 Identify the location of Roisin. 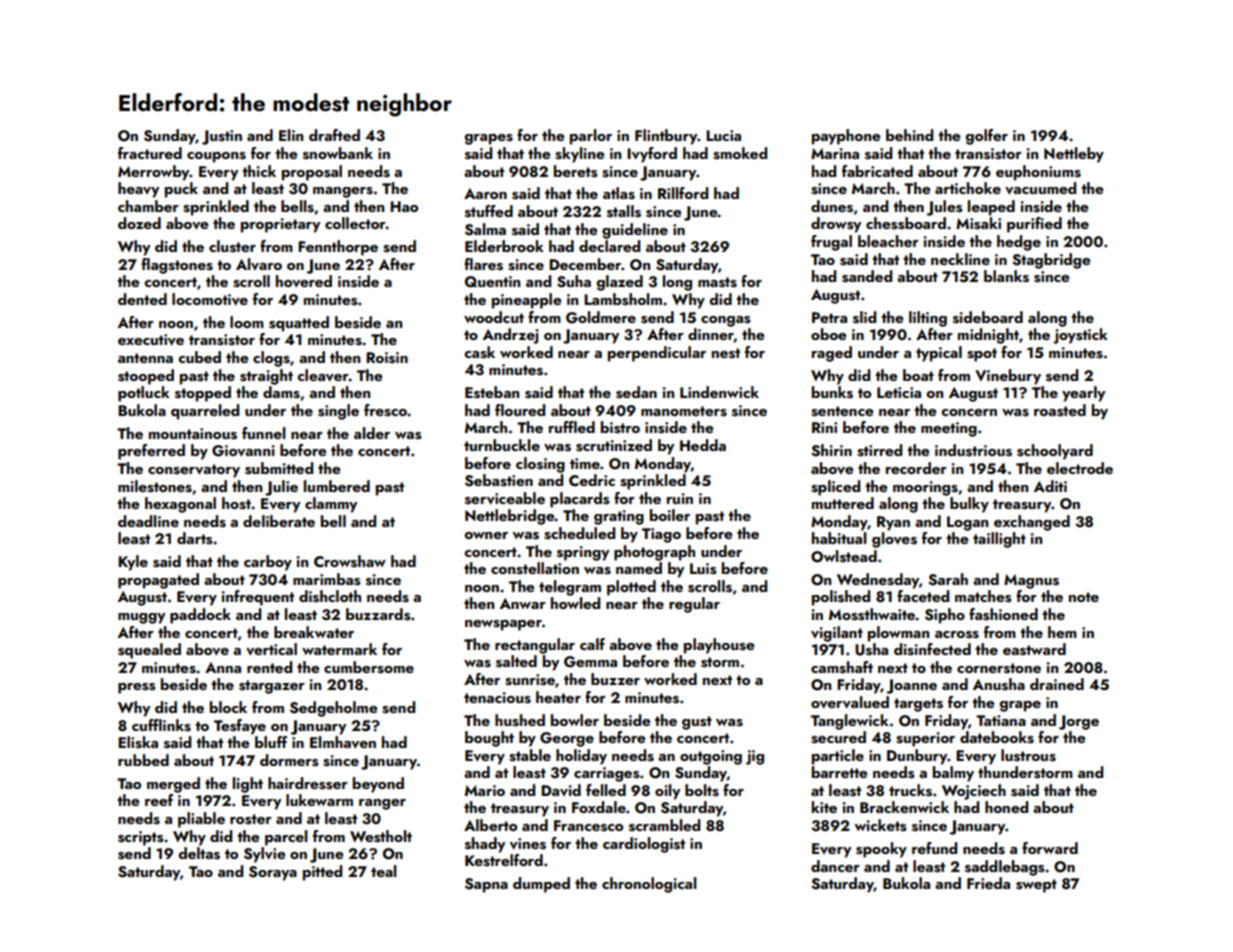
(387, 358).
